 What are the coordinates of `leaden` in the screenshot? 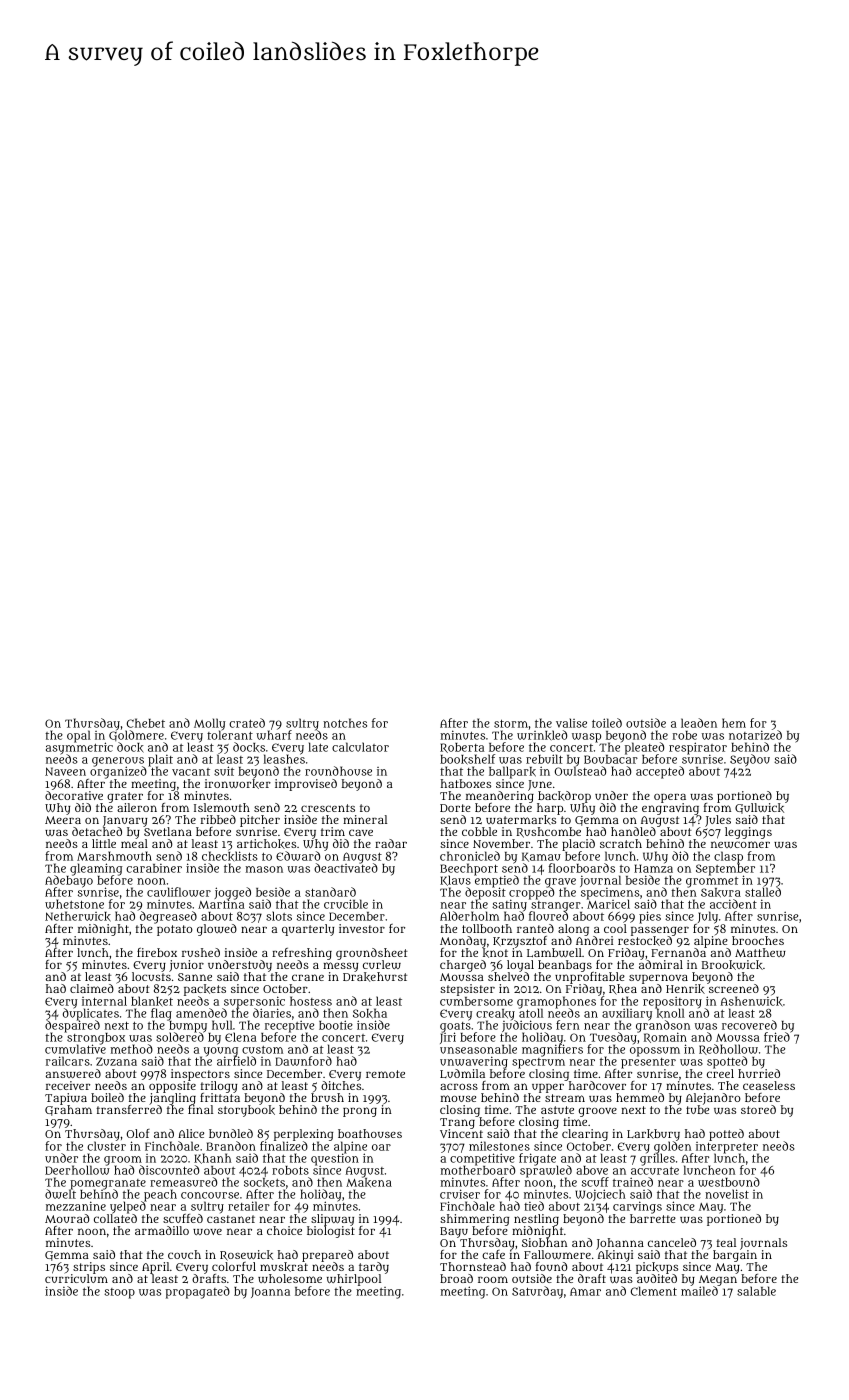 It's located at (699, 723).
